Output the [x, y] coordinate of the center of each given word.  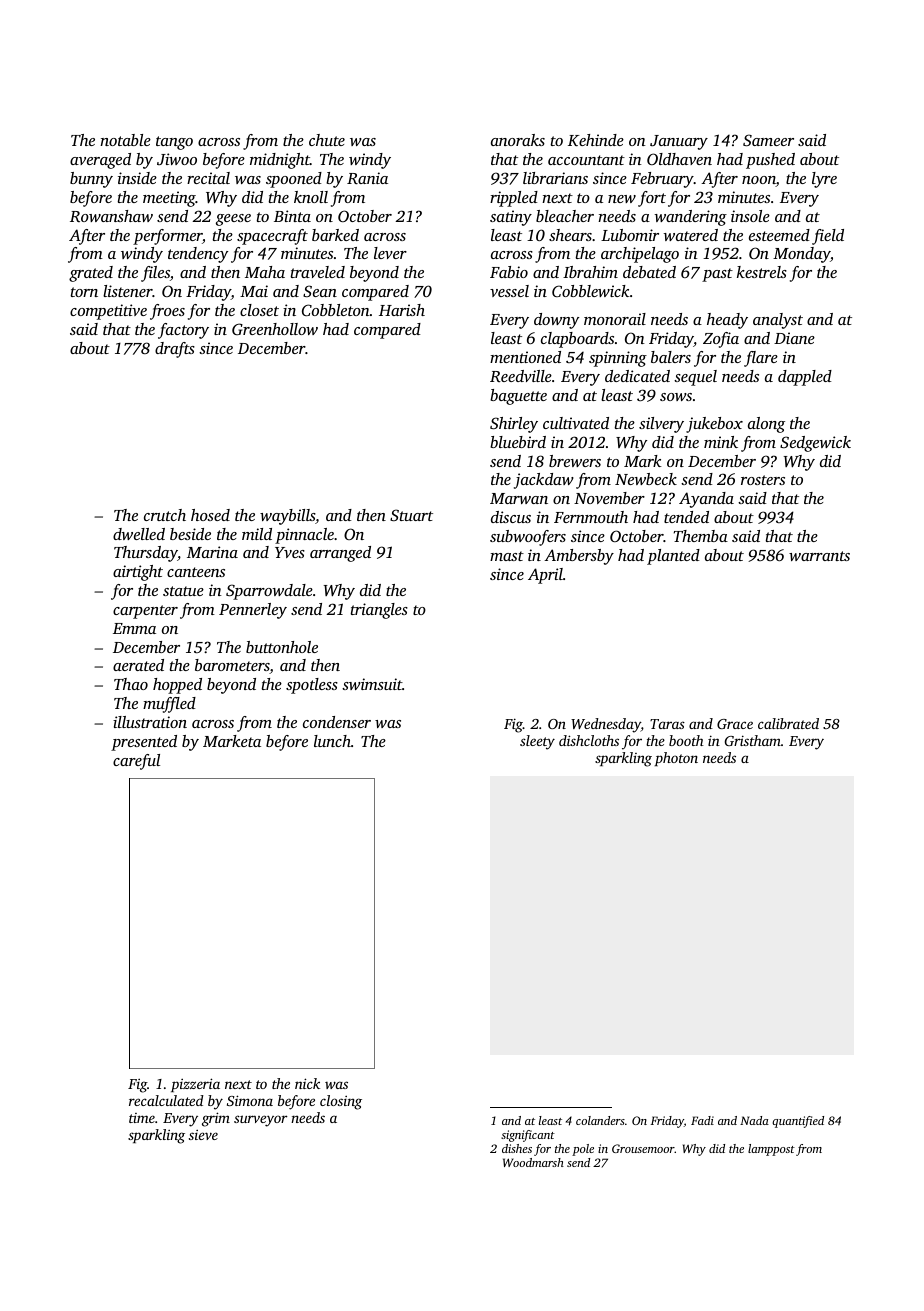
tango [174, 143]
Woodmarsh [533, 1162]
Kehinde [596, 140]
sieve [203, 1135]
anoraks [518, 140]
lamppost [771, 1150]
